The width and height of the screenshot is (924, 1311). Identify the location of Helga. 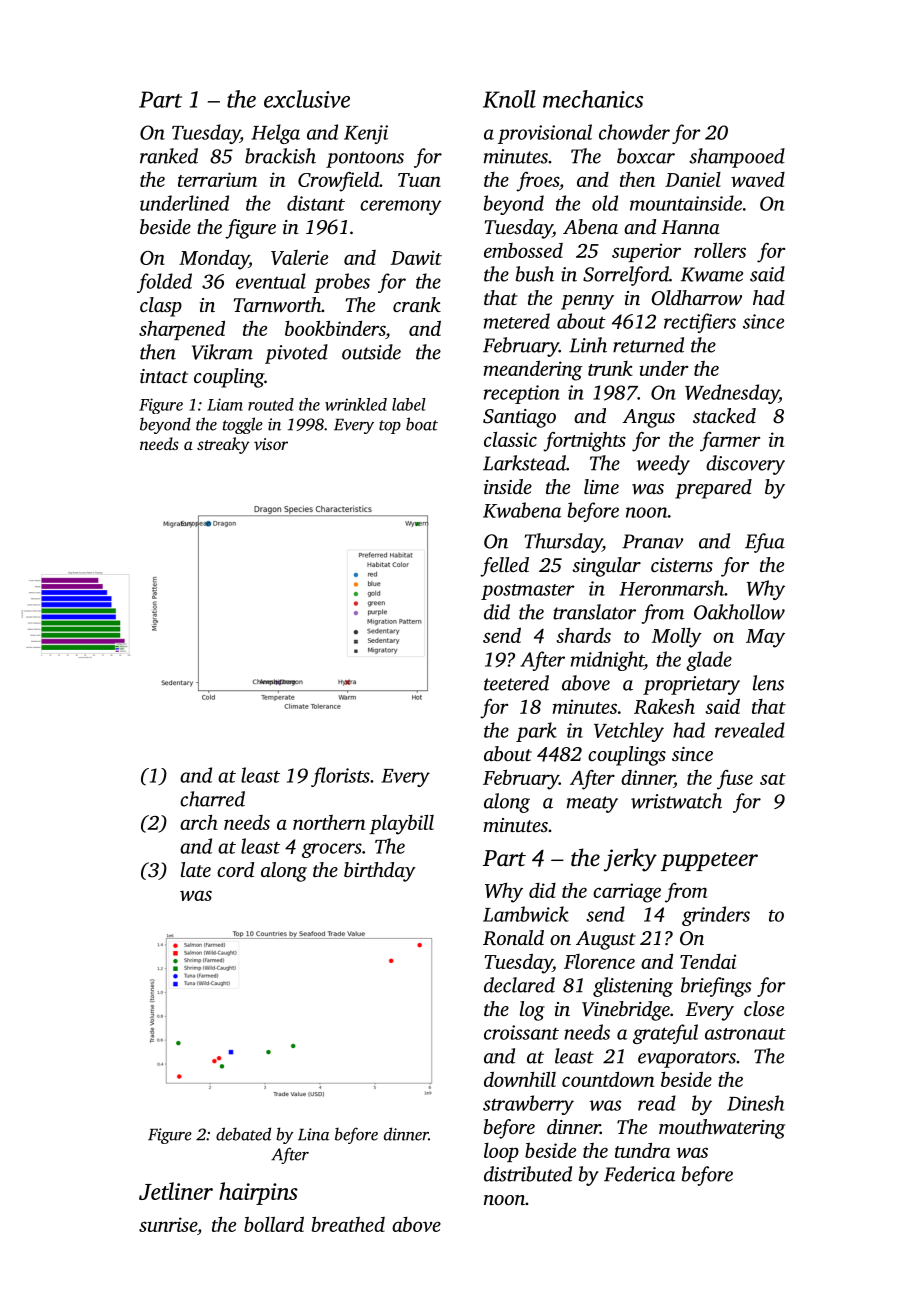
(275, 134).
